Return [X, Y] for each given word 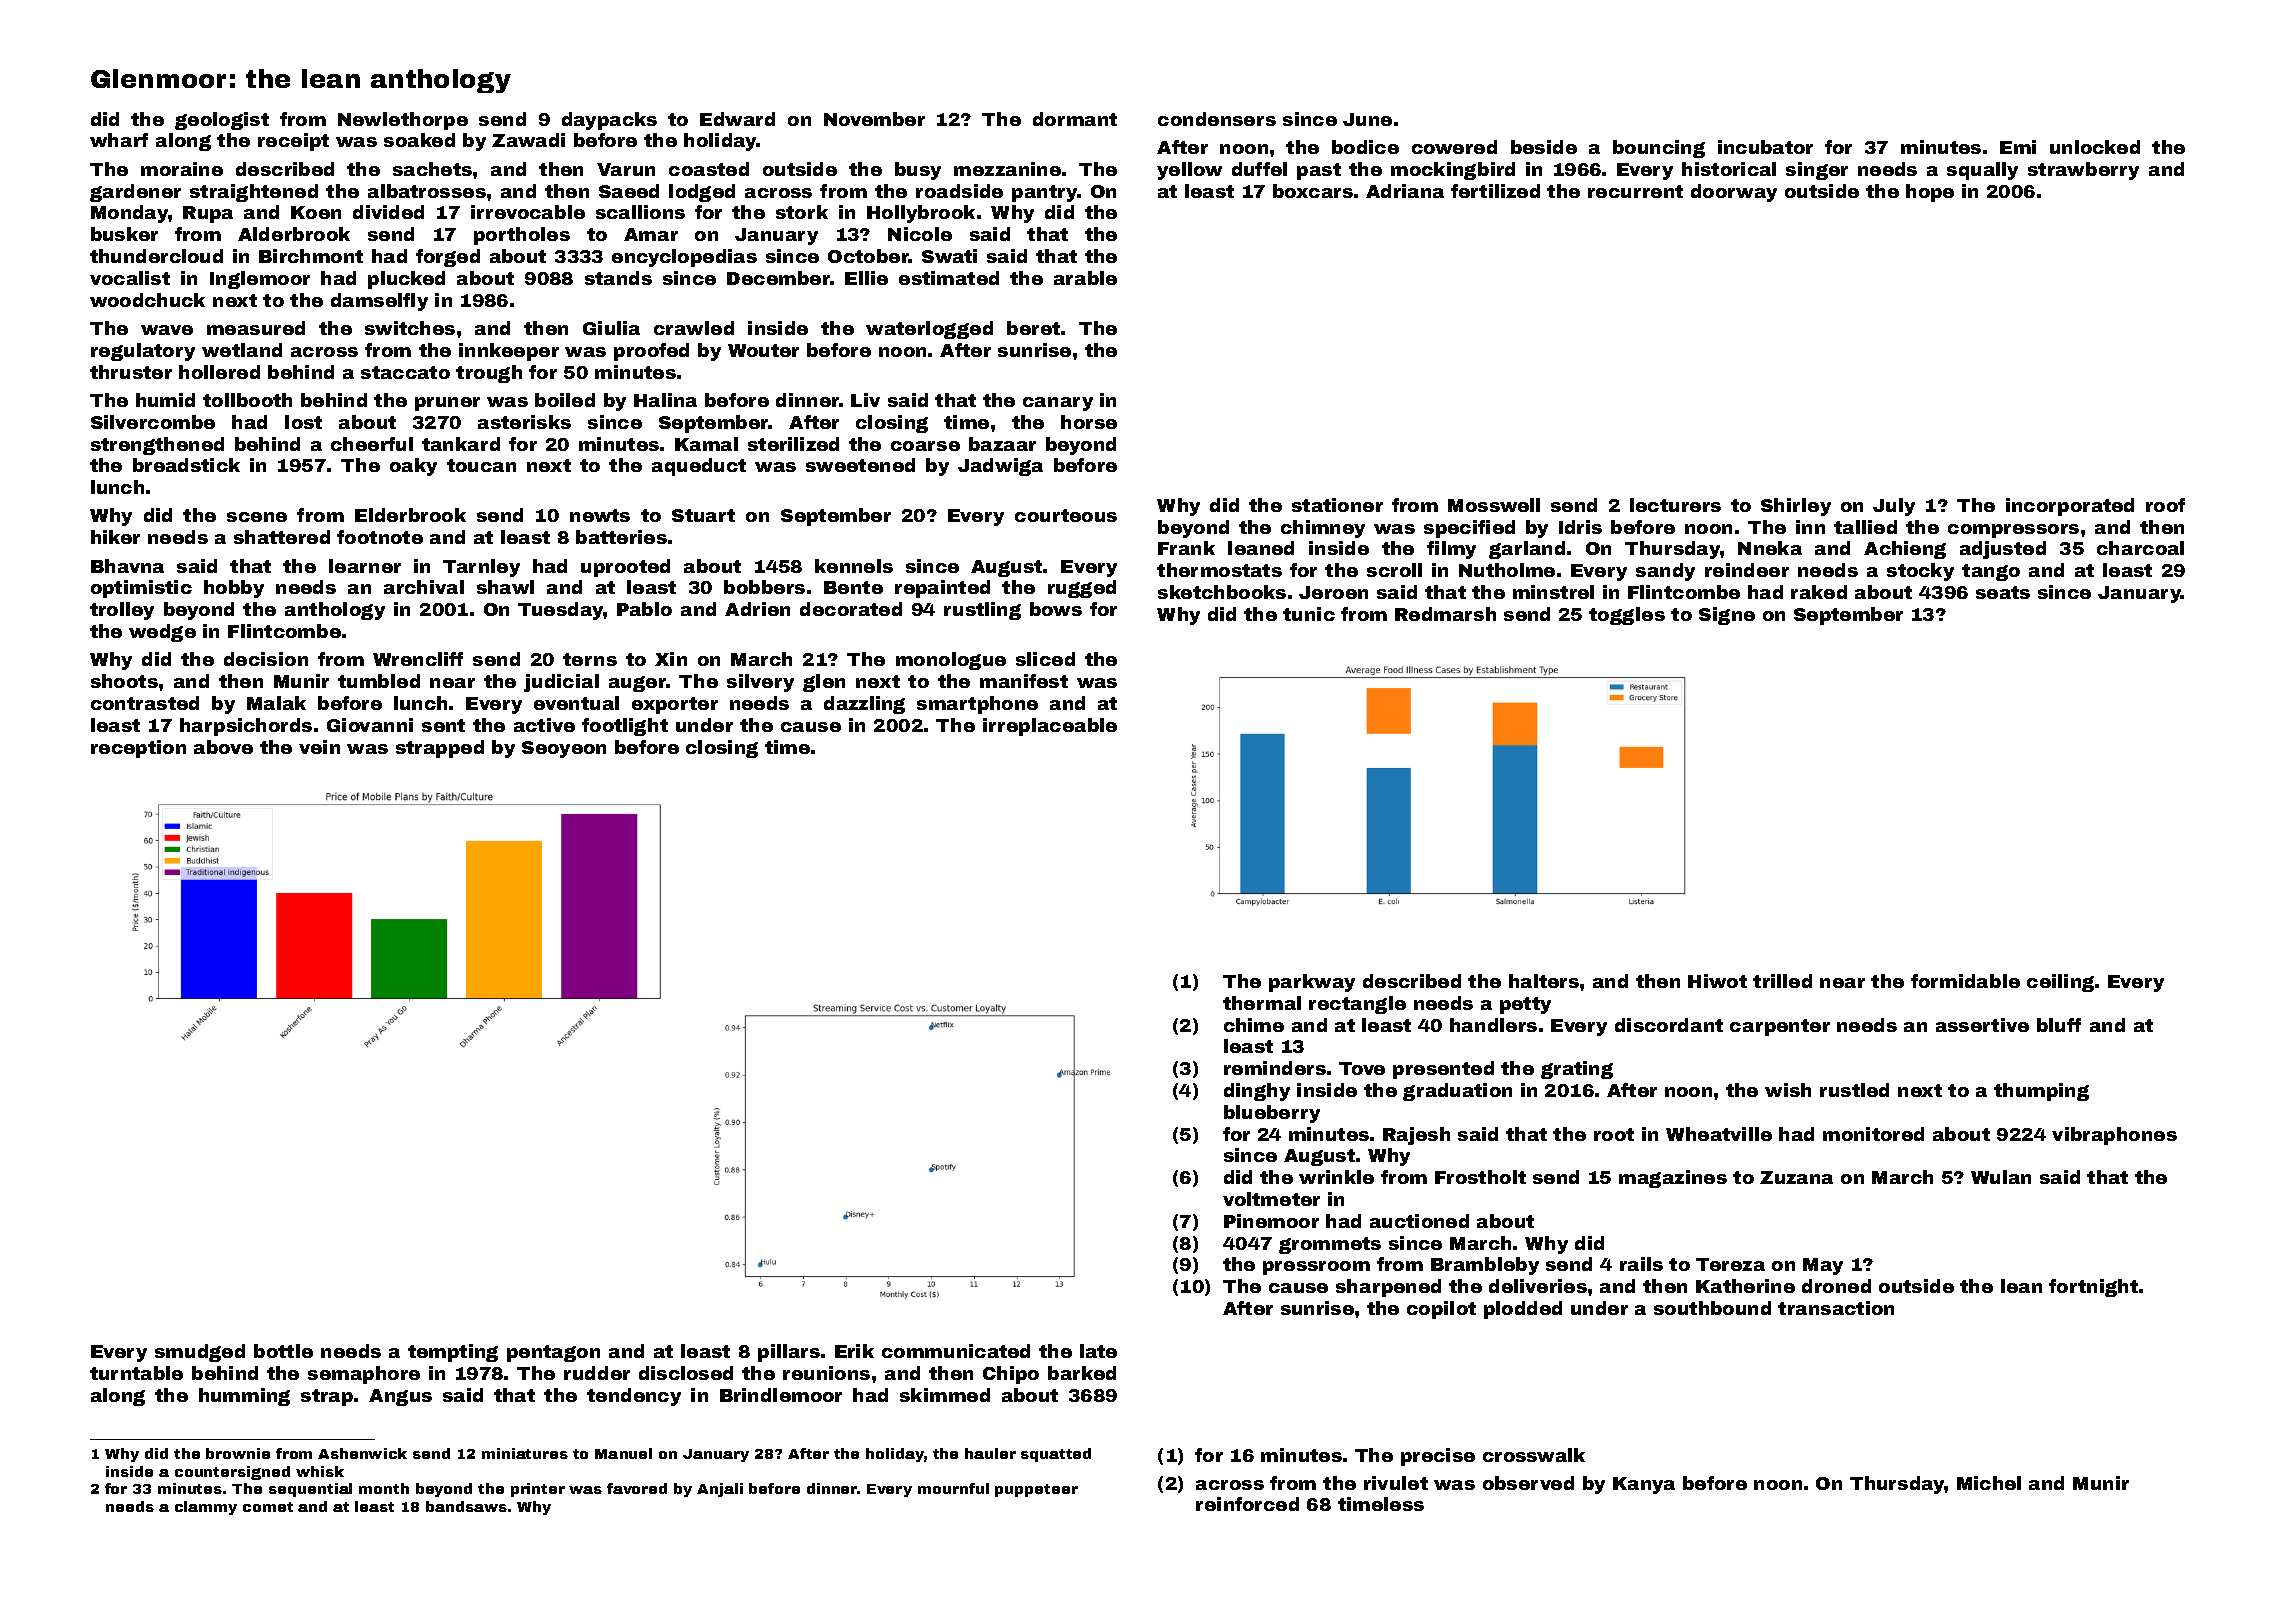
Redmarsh [1445, 614]
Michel [1989, 1483]
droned [1836, 1286]
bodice [1365, 147]
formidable [1965, 981]
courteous [1066, 515]
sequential [310, 1490]
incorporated [2070, 507]
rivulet [1396, 1483]
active [544, 725]
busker [124, 234]
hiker [115, 537]
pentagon [553, 1353]
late [1098, 1351]
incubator [1765, 147]
